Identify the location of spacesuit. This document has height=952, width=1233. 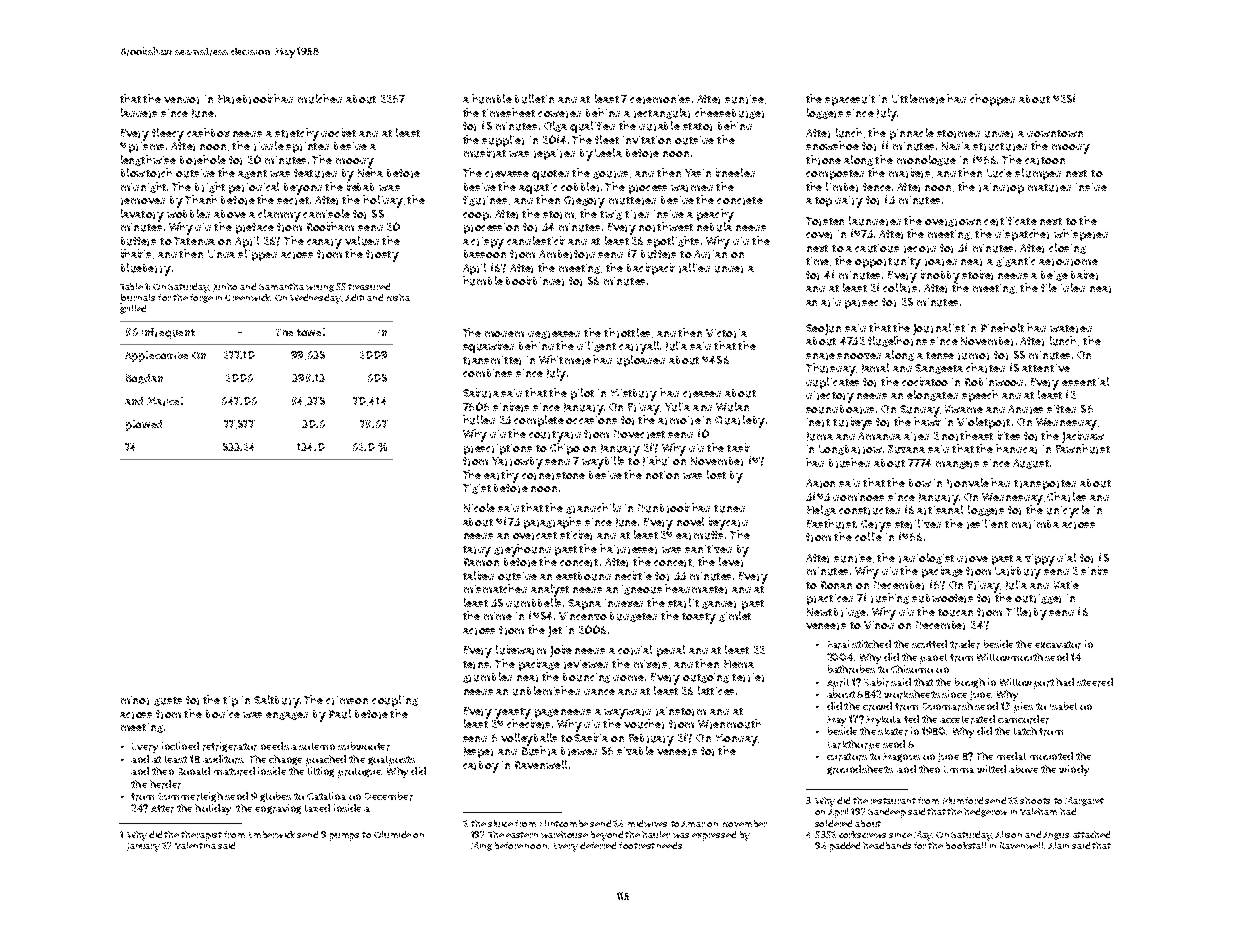
(850, 100).
